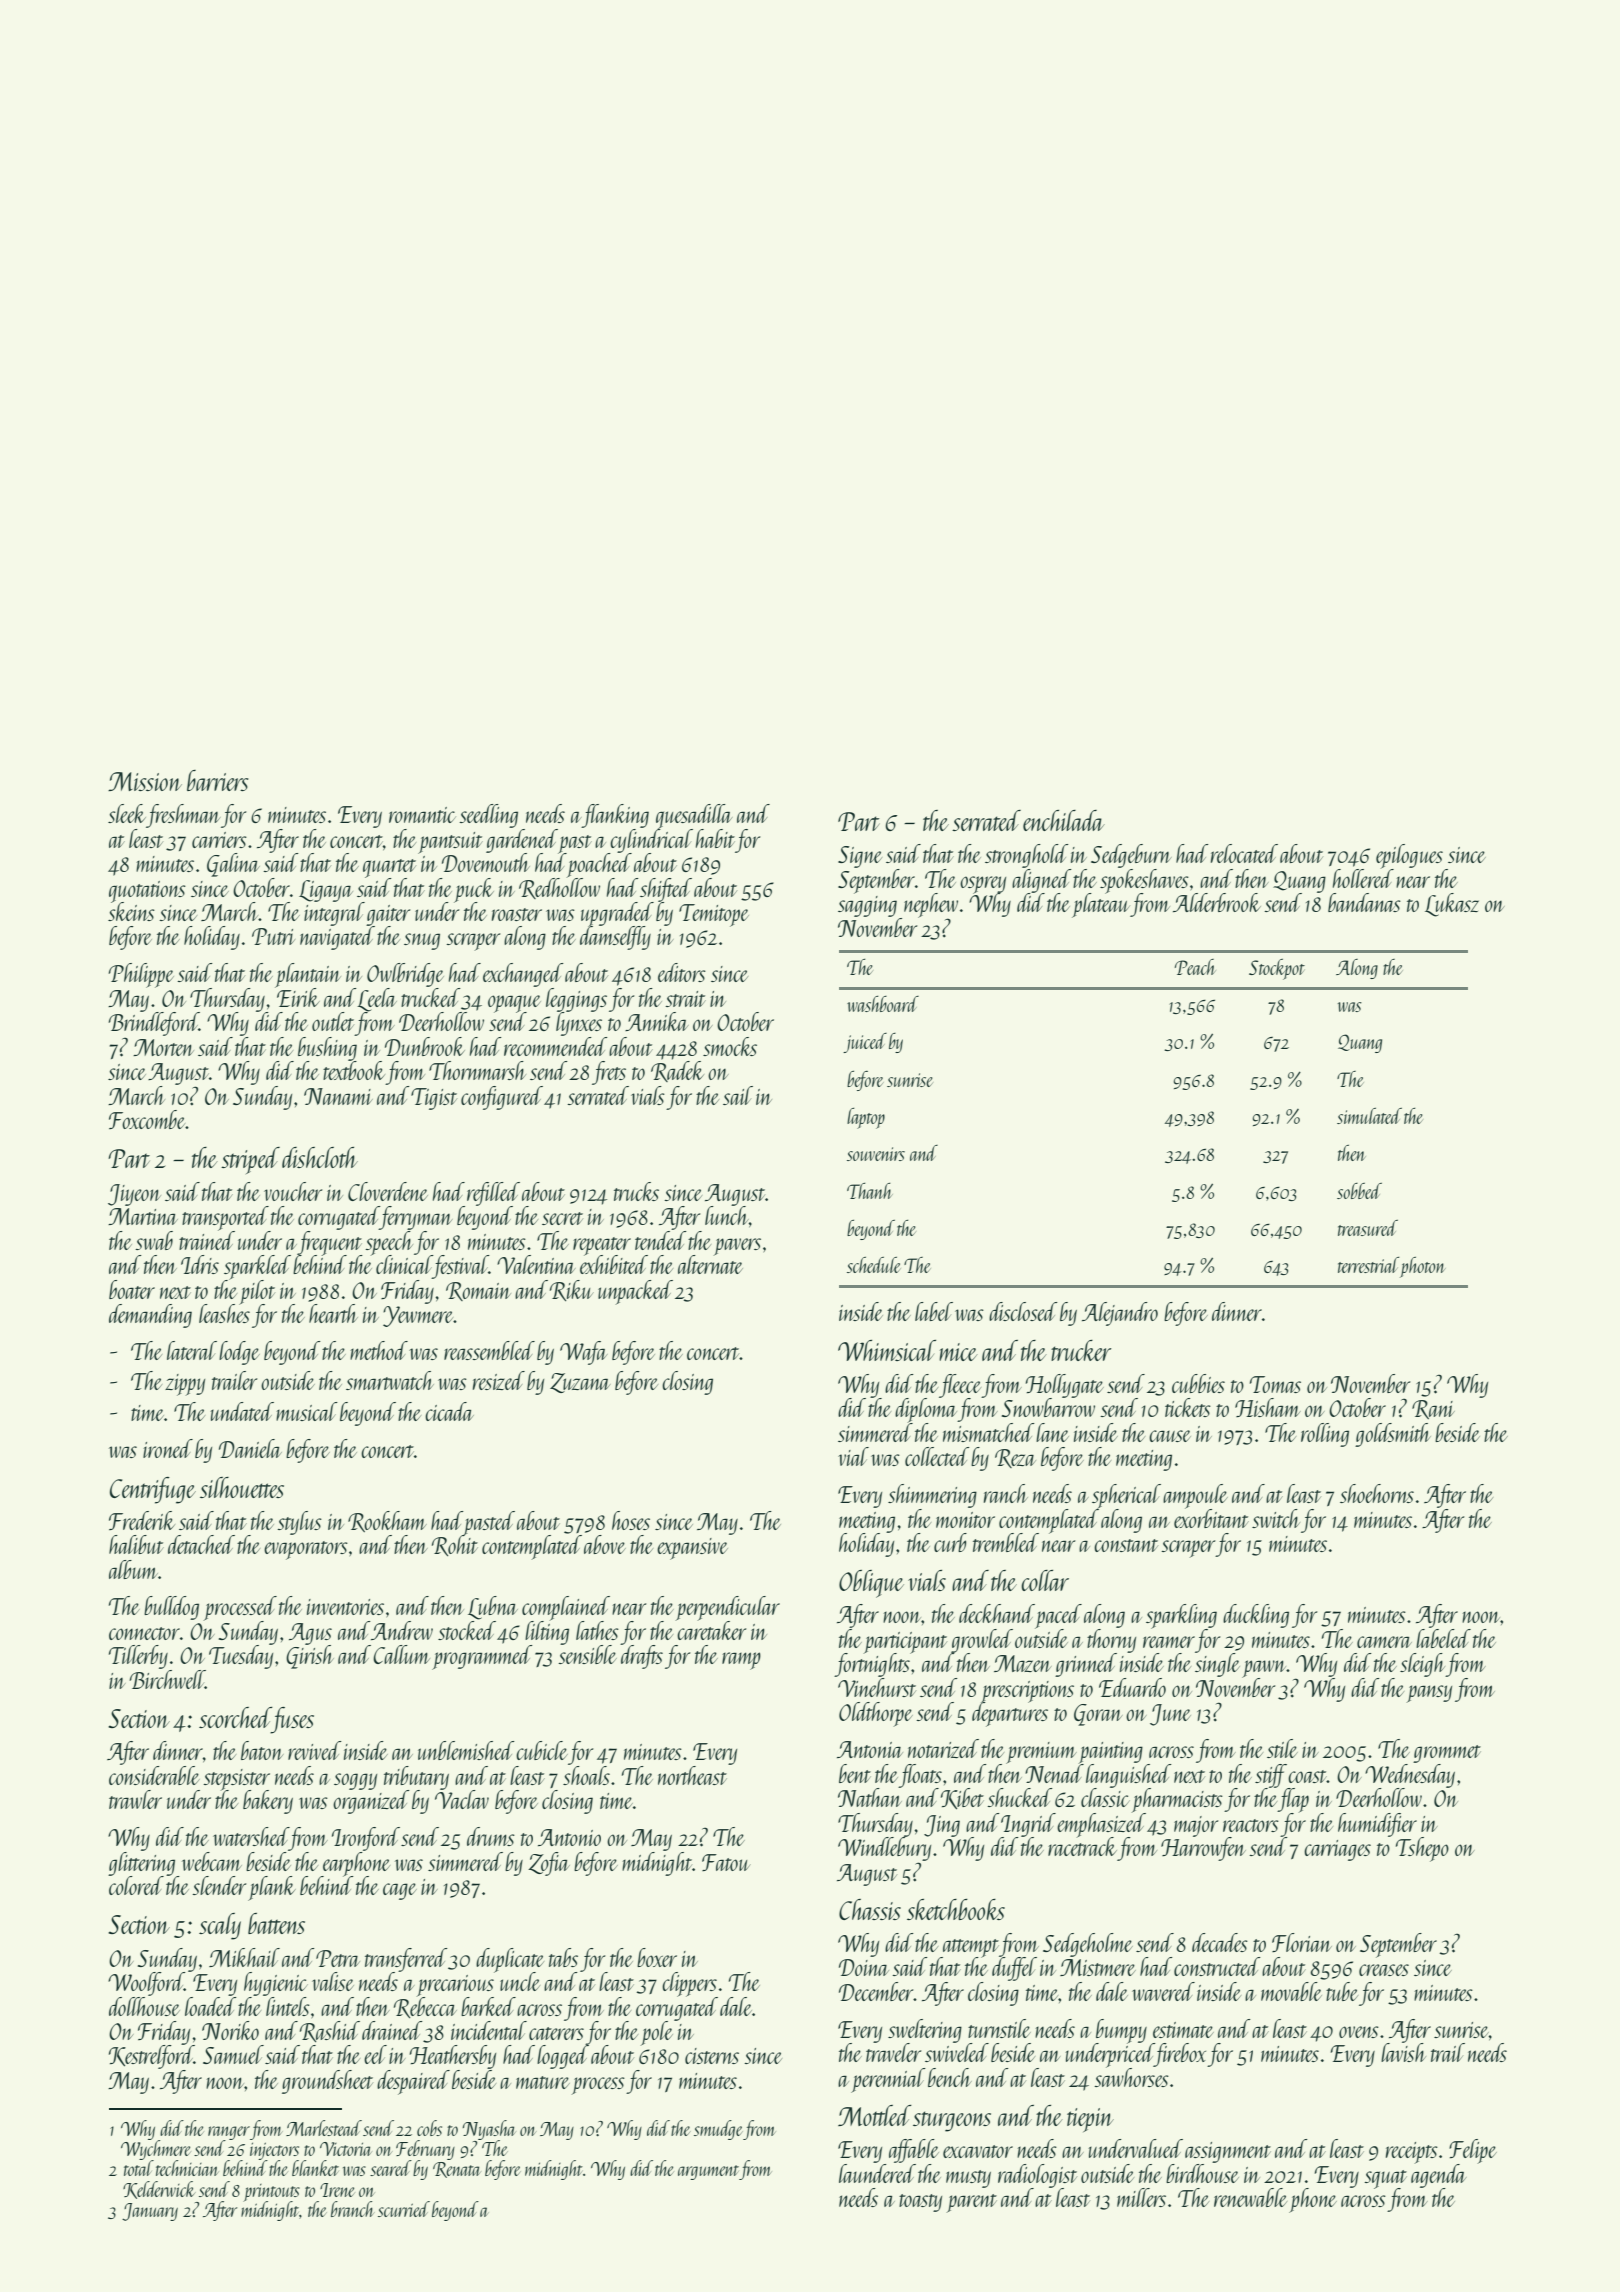 This screenshot has width=1620, height=2292. I want to click on scurried, so click(404, 2209).
